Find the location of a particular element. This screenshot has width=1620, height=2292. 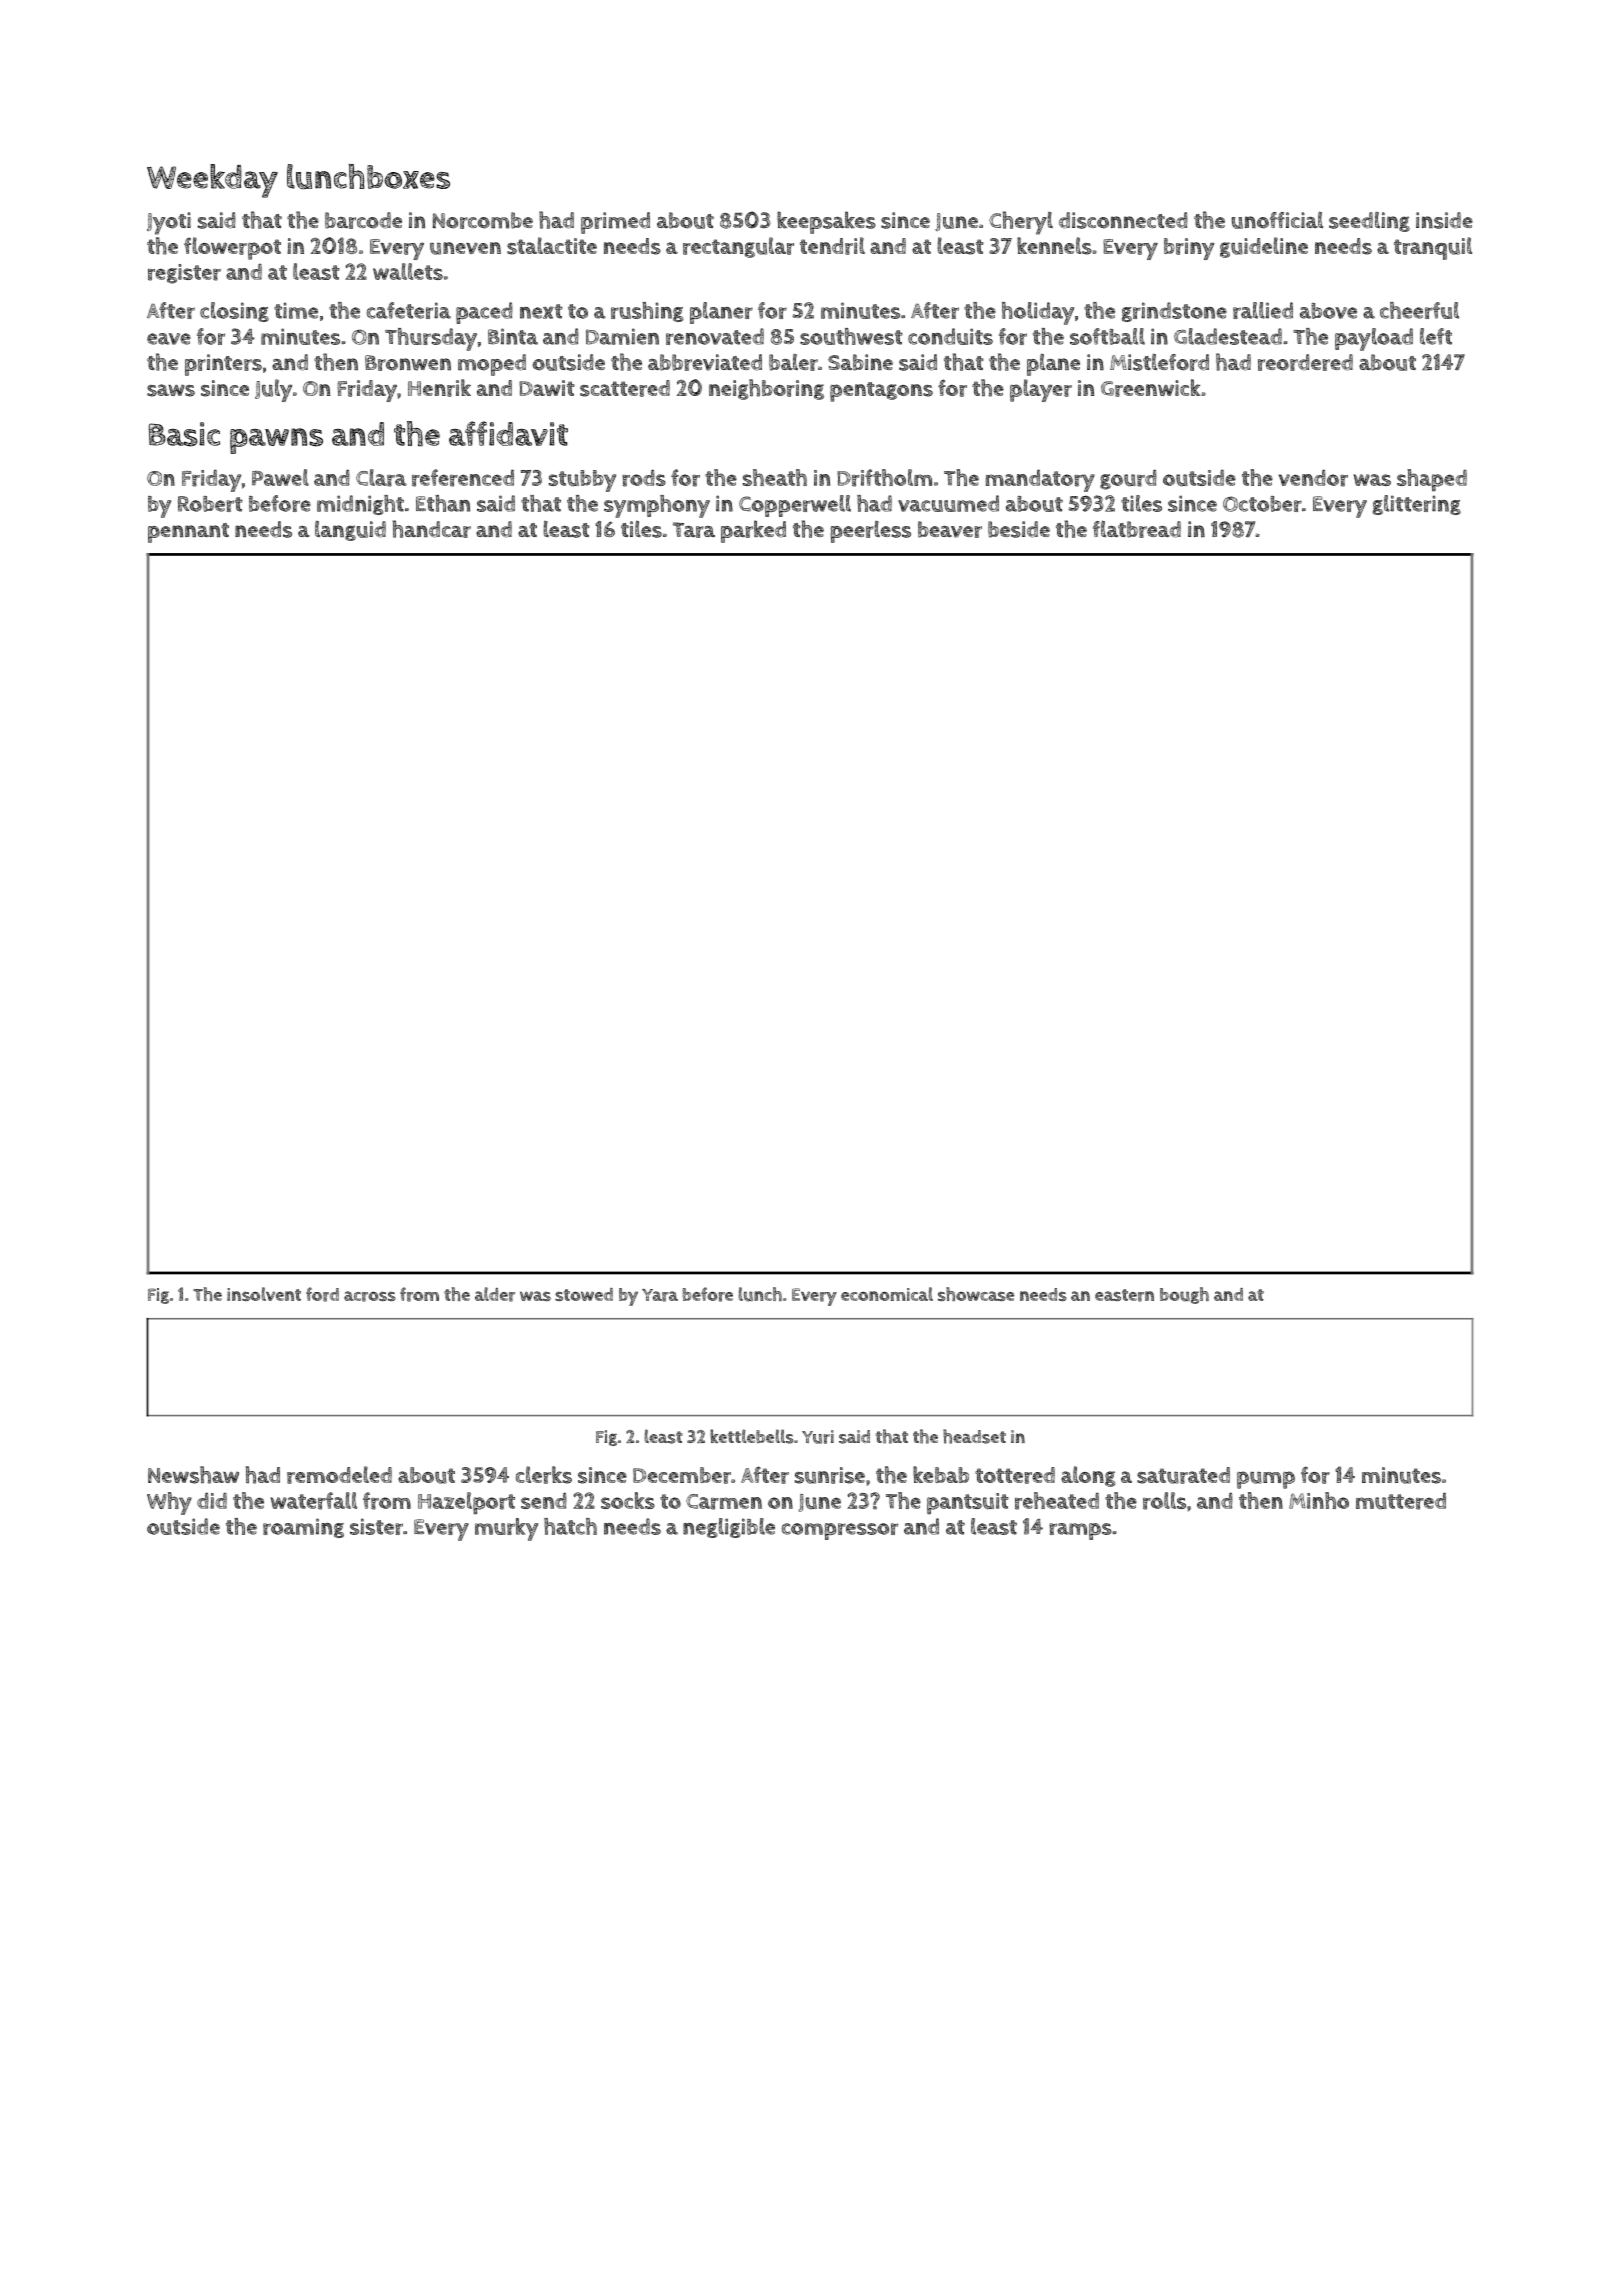

Weekday is located at coordinates (212, 181).
